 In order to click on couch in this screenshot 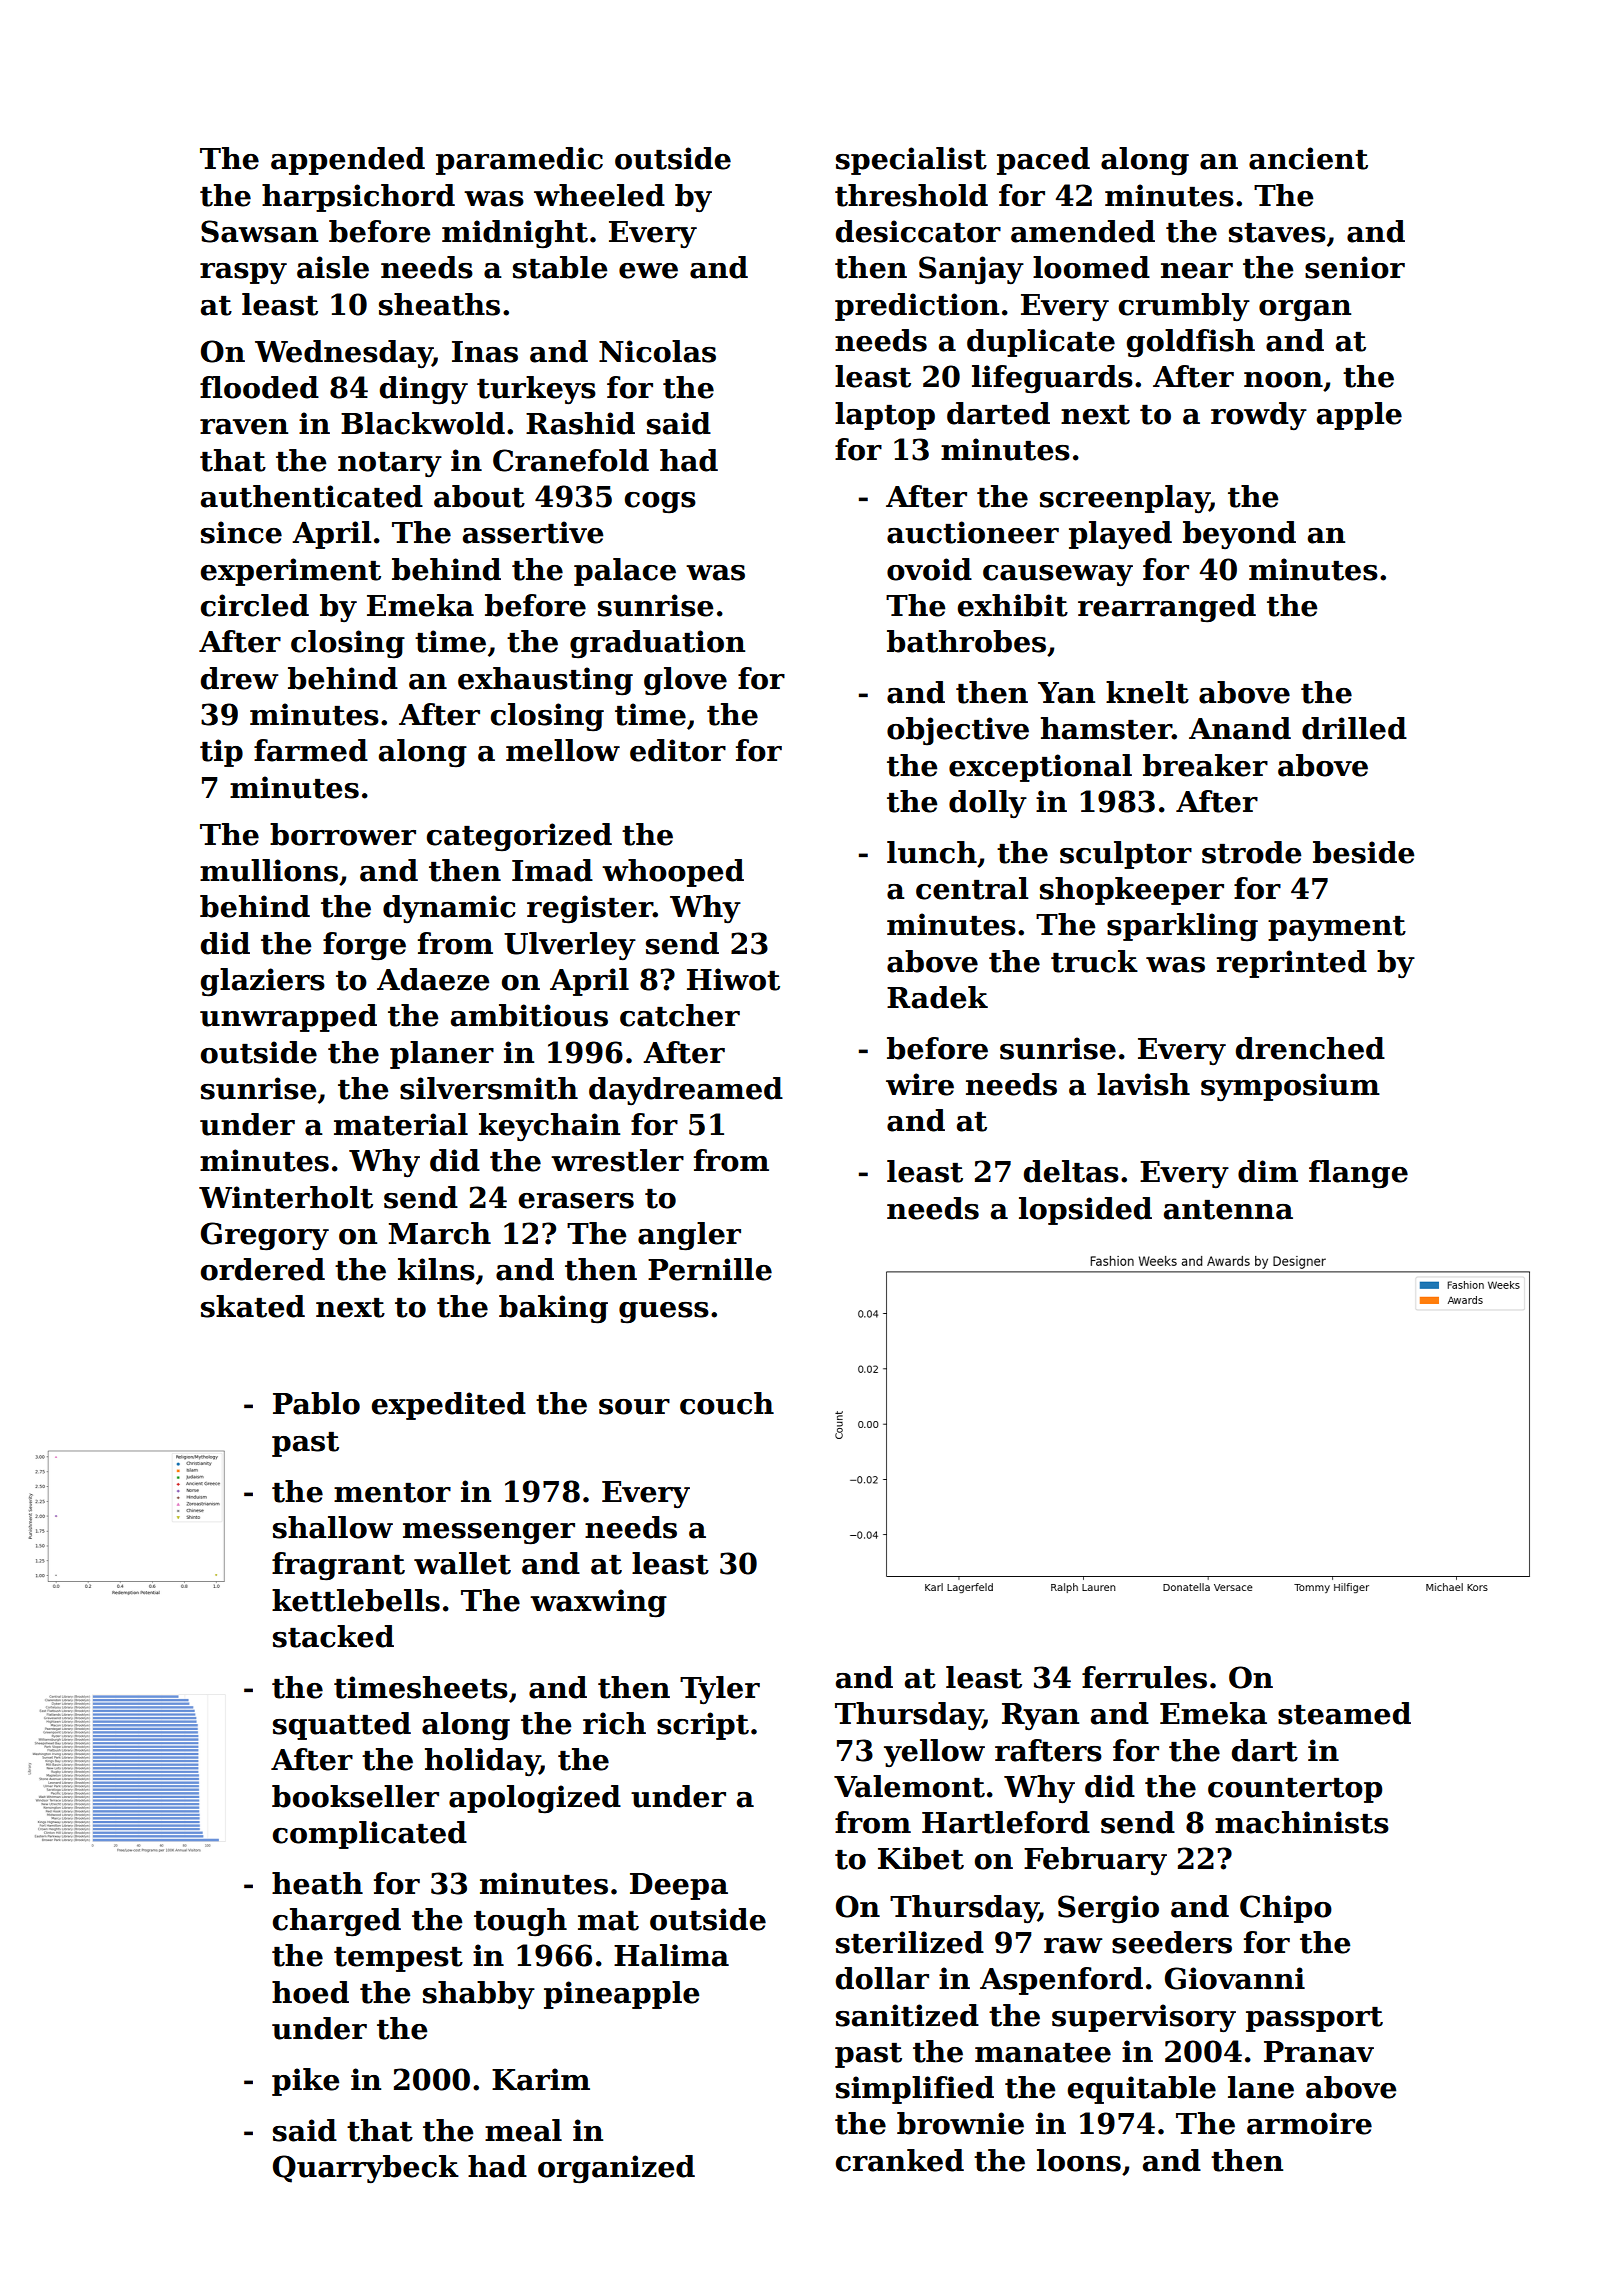, I will do `click(727, 1403)`.
